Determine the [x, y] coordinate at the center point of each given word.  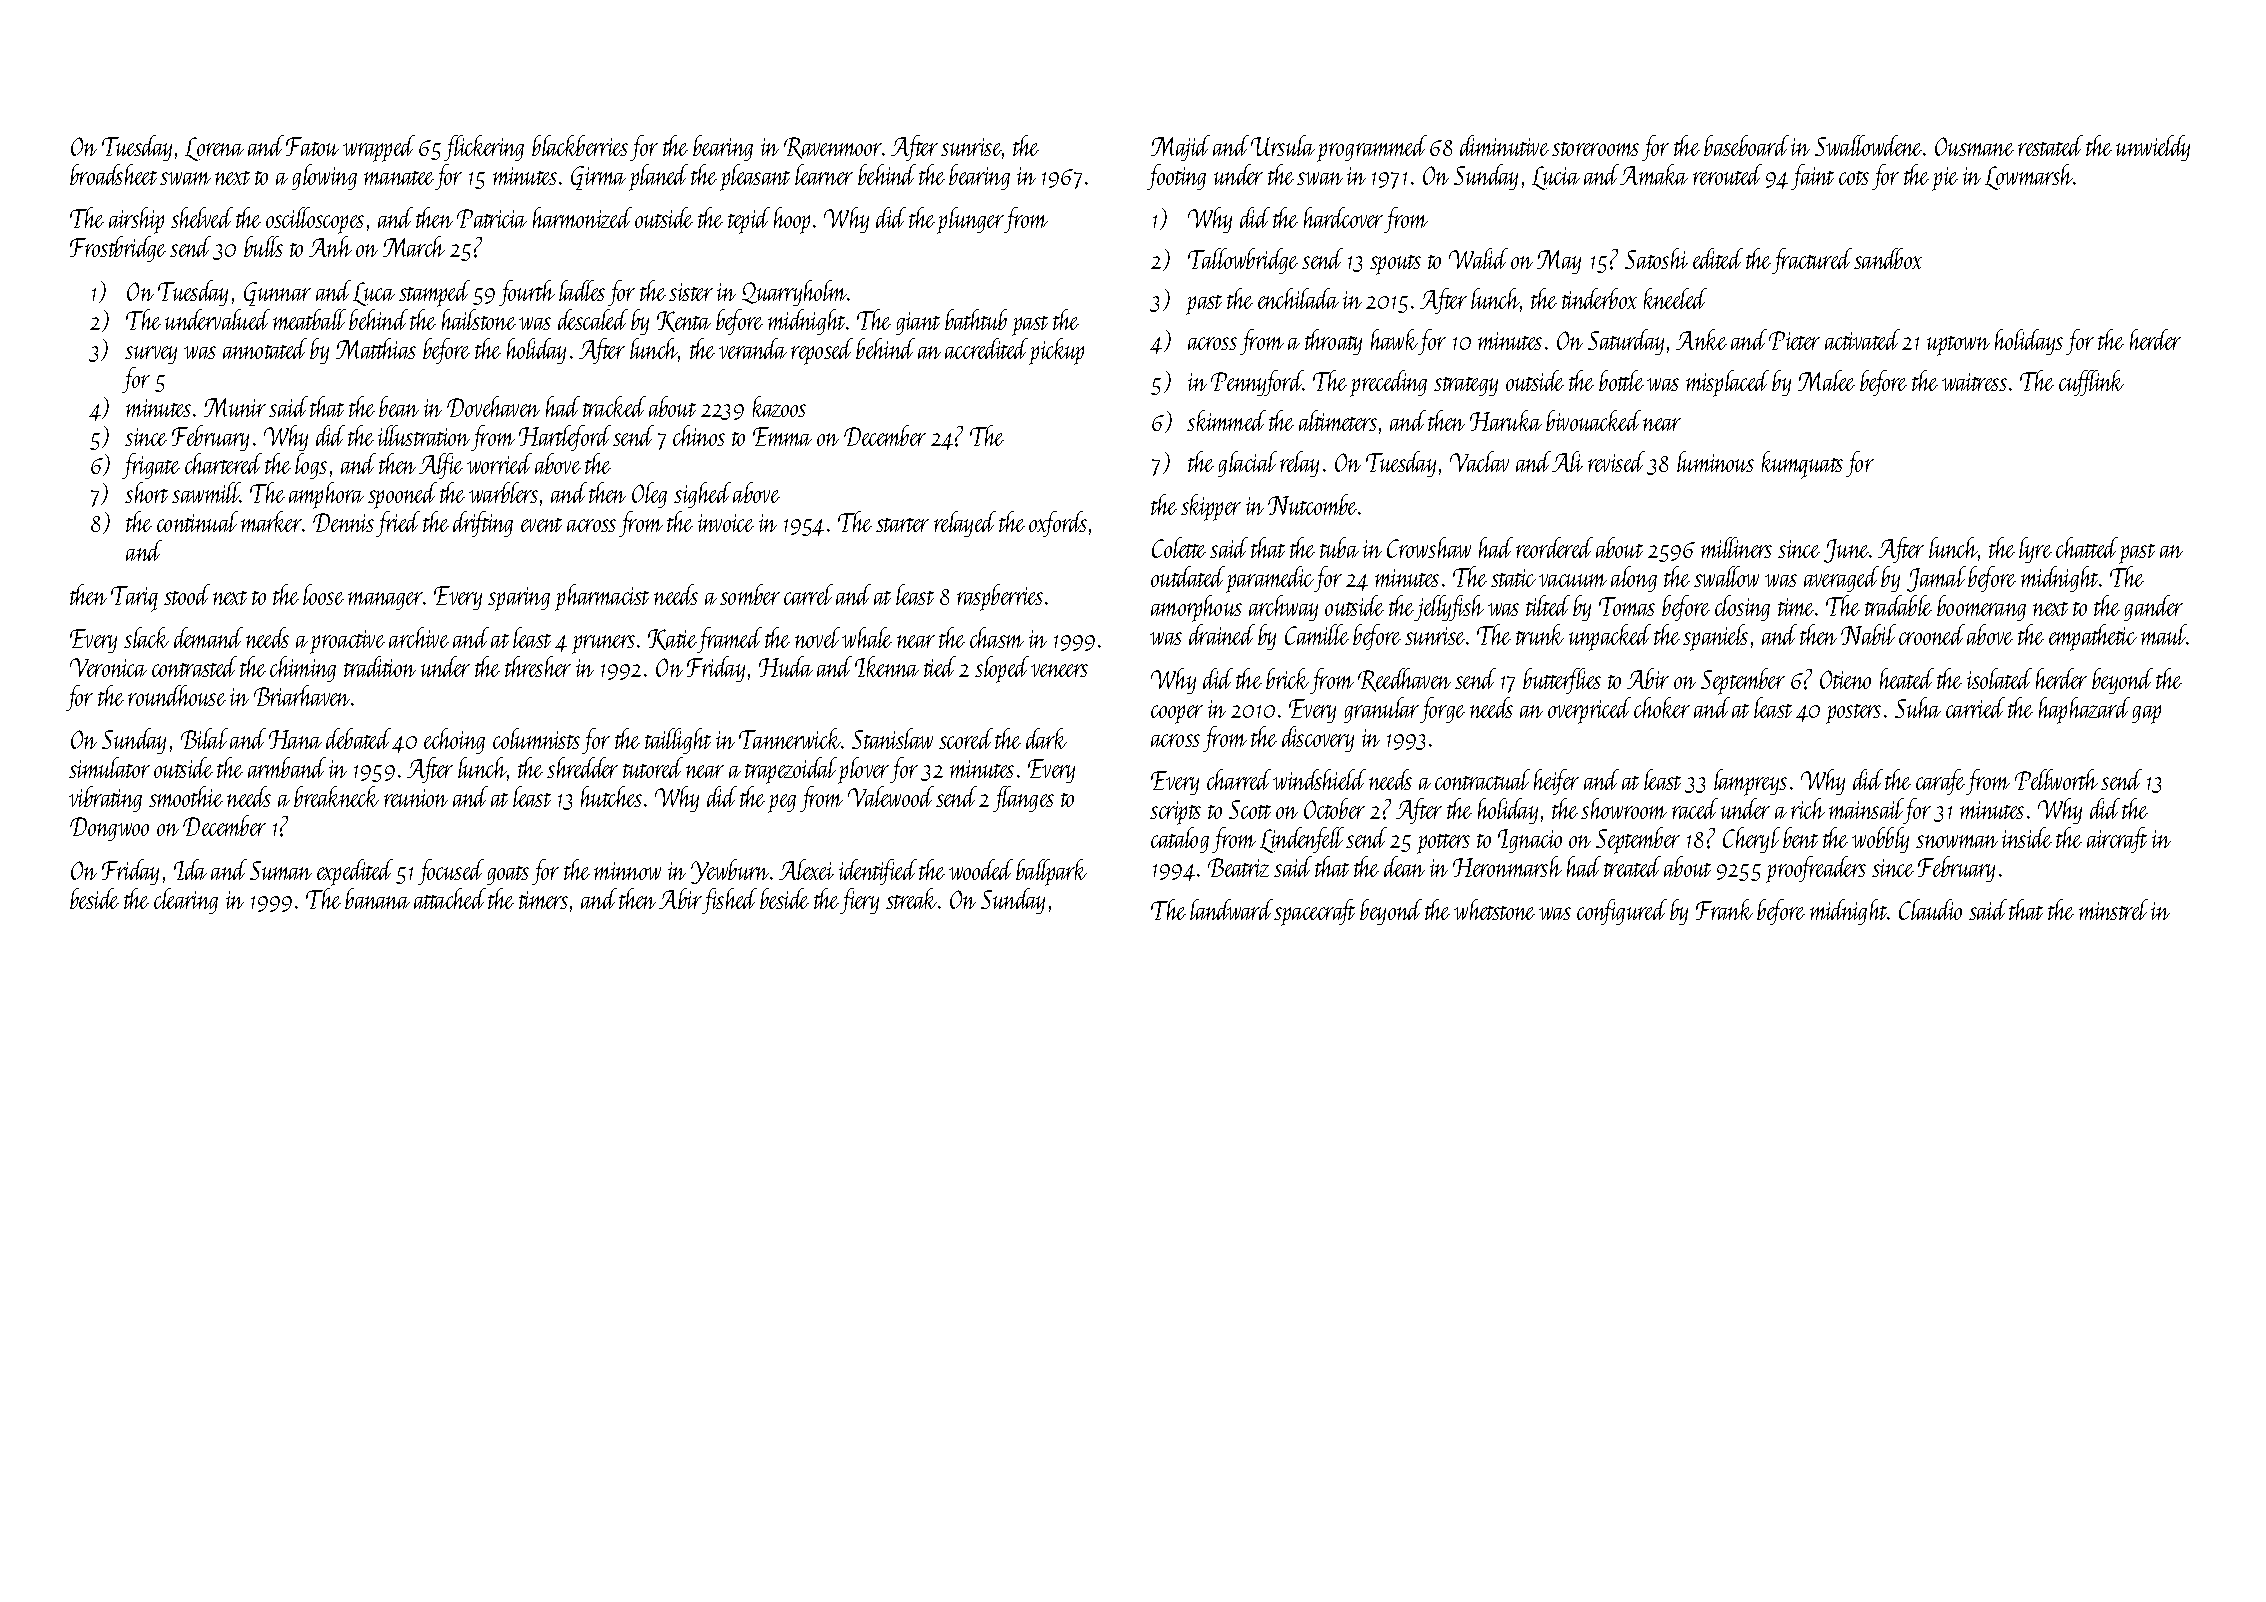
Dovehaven [493, 406]
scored [966, 738]
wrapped [379, 148]
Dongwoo [109, 829]
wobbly [1880, 840]
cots [1854, 178]
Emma [782, 436]
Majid [1180, 148]
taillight [678, 741]
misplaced [1727, 383]
